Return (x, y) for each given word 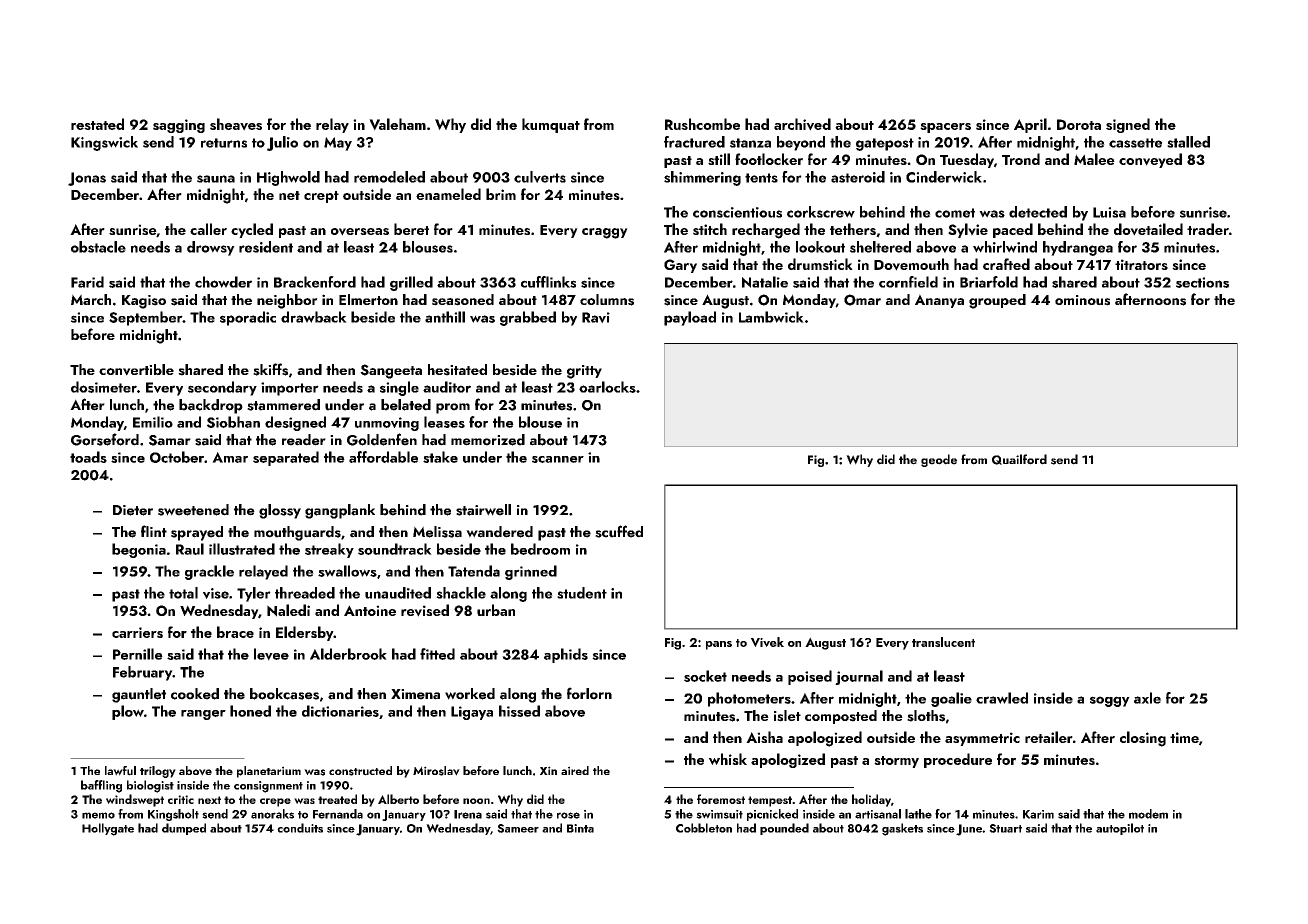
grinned (531, 572)
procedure (958, 760)
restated (97, 124)
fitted (437, 654)
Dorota (1079, 124)
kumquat (551, 125)
